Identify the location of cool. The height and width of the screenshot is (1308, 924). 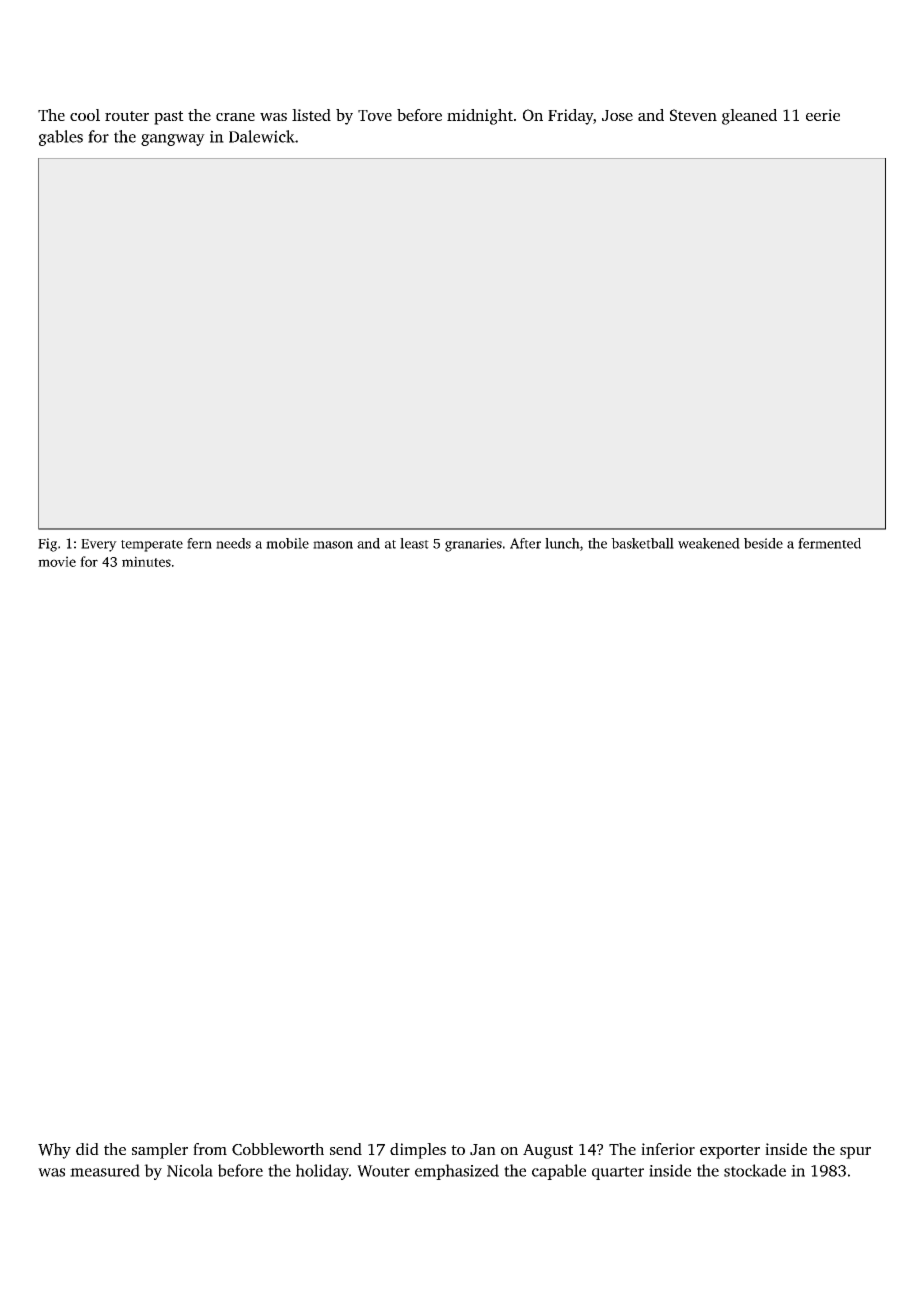
(85, 115).
